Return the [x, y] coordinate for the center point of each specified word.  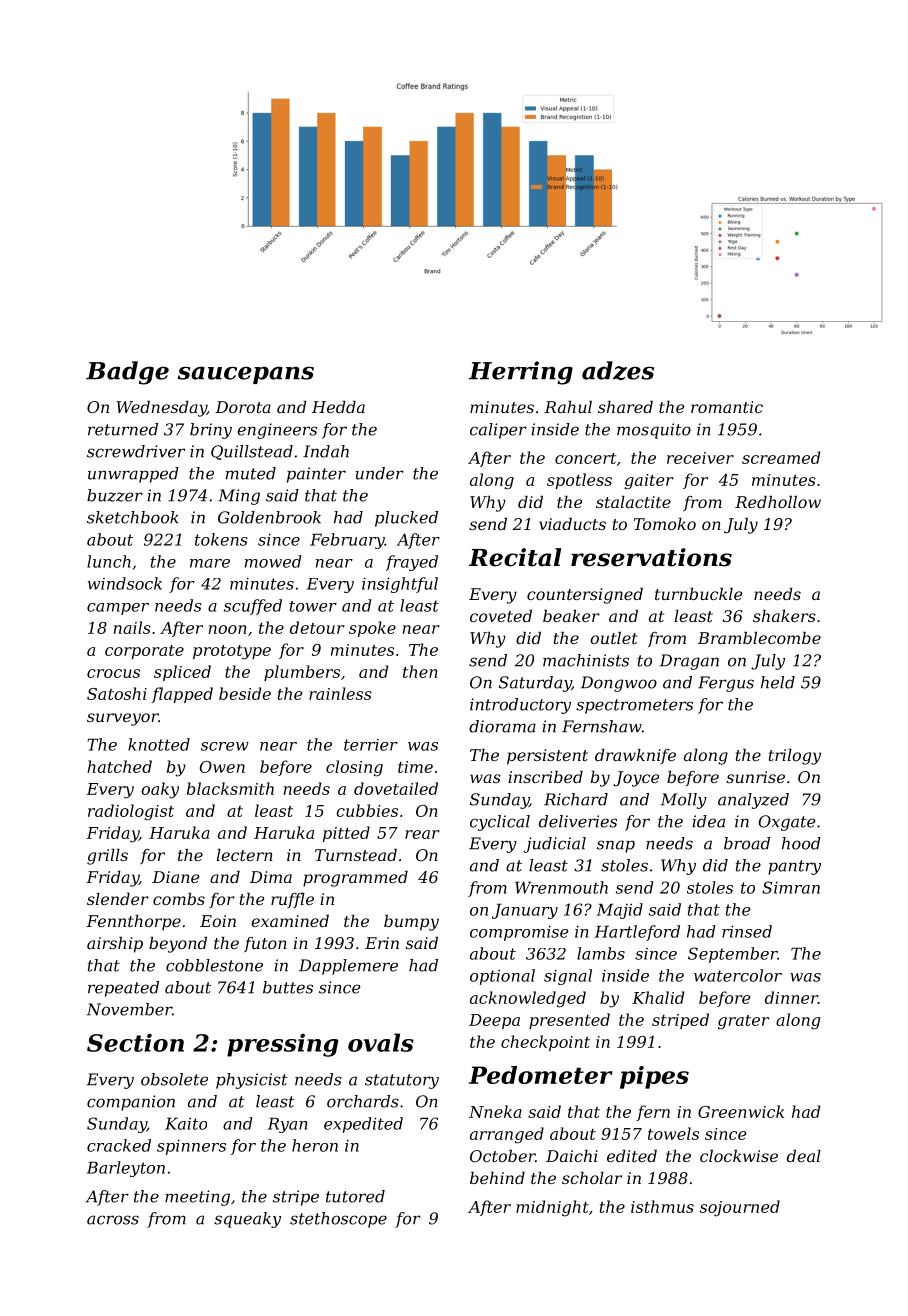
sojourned [740, 1208]
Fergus [726, 684]
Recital [515, 557]
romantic [727, 407]
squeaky [247, 1220]
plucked [406, 519]
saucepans [246, 375]
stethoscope [338, 1220]
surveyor [122, 719]
